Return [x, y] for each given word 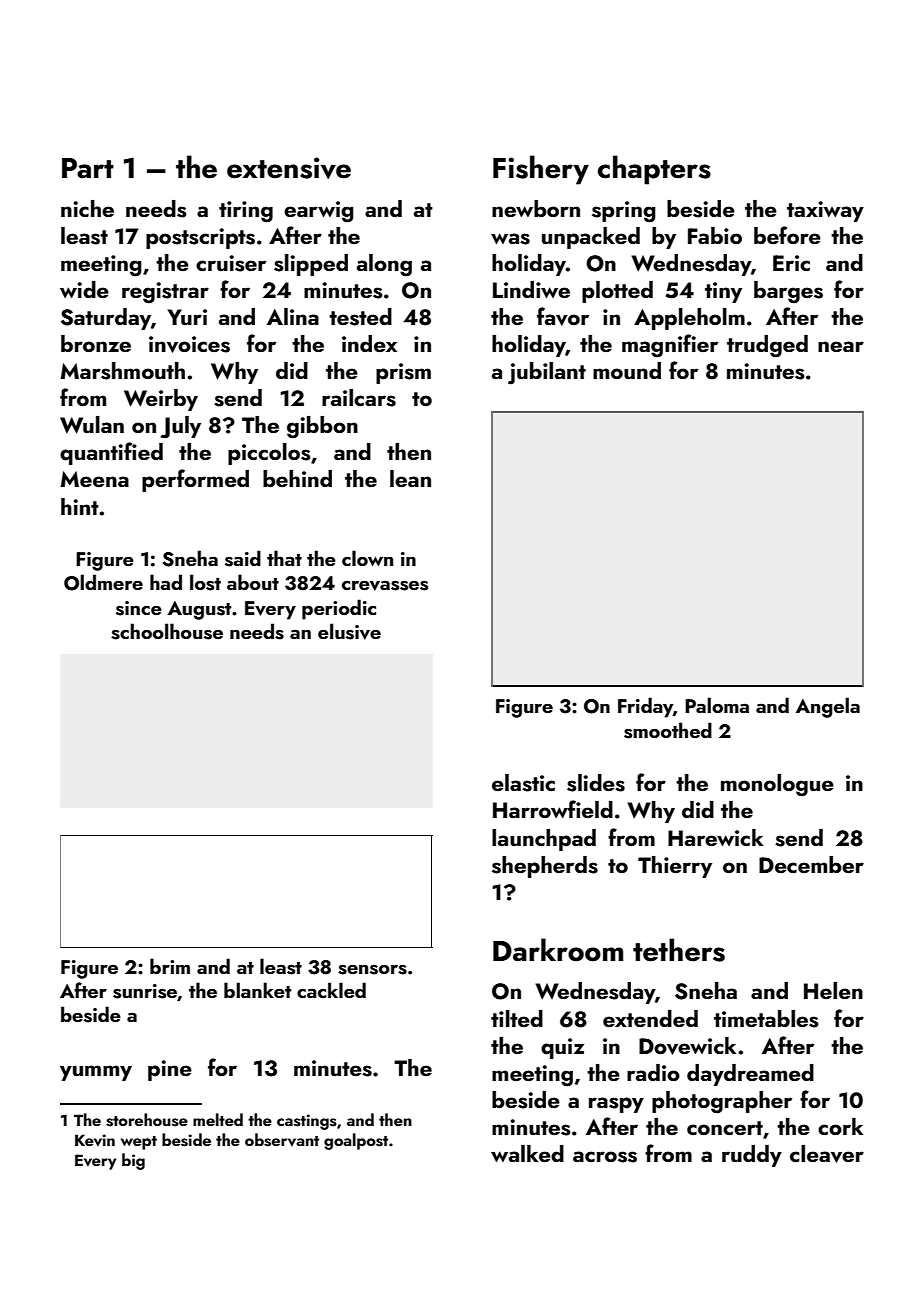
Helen [833, 990]
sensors [372, 970]
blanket [257, 990]
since [139, 608]
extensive [289, 168]
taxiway [825, 211]
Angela [828, 707]
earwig [319, 212]
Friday [645, 707]
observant [282, 1140]
